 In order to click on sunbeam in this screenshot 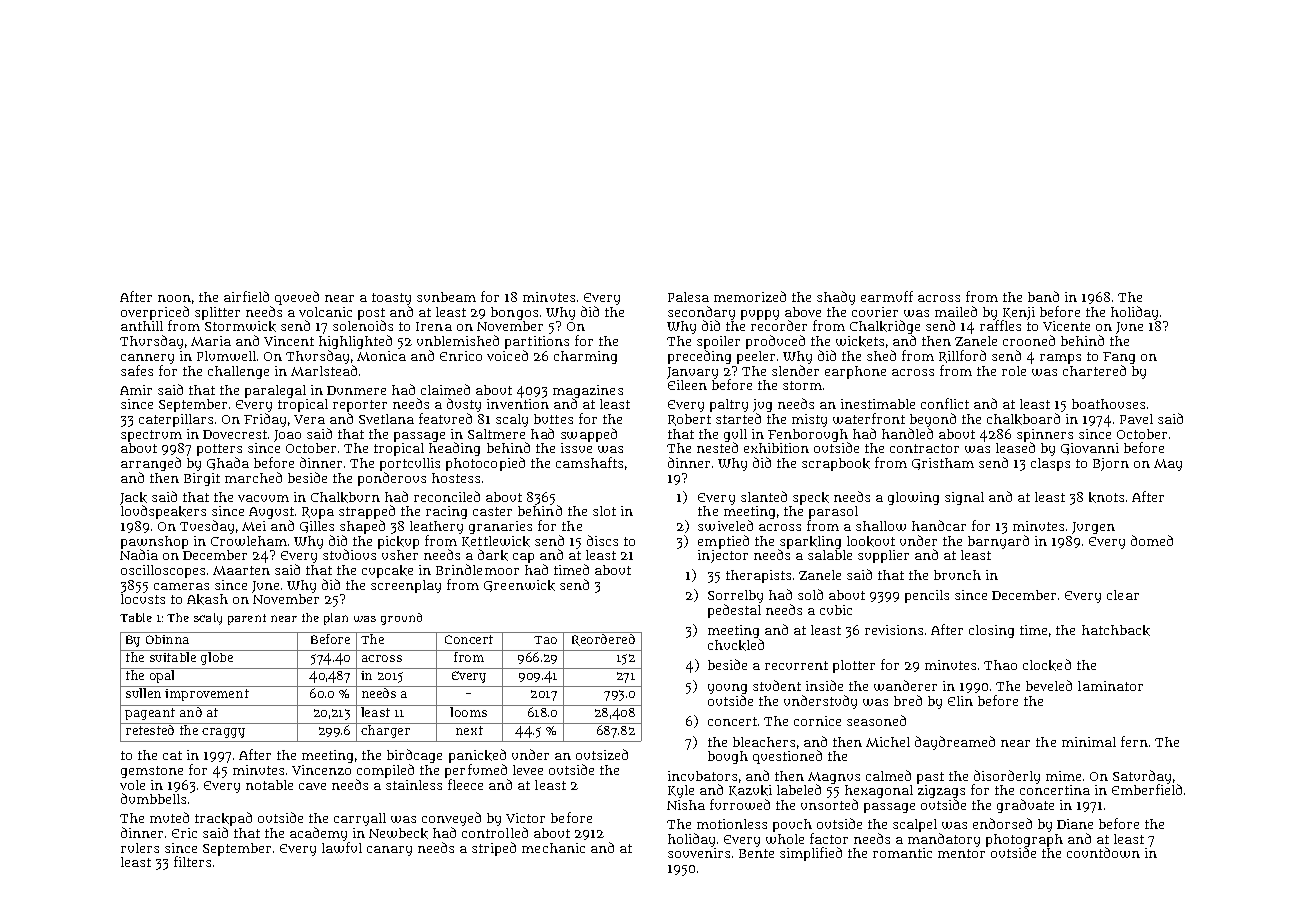, I will do `click(446, 297)`.
